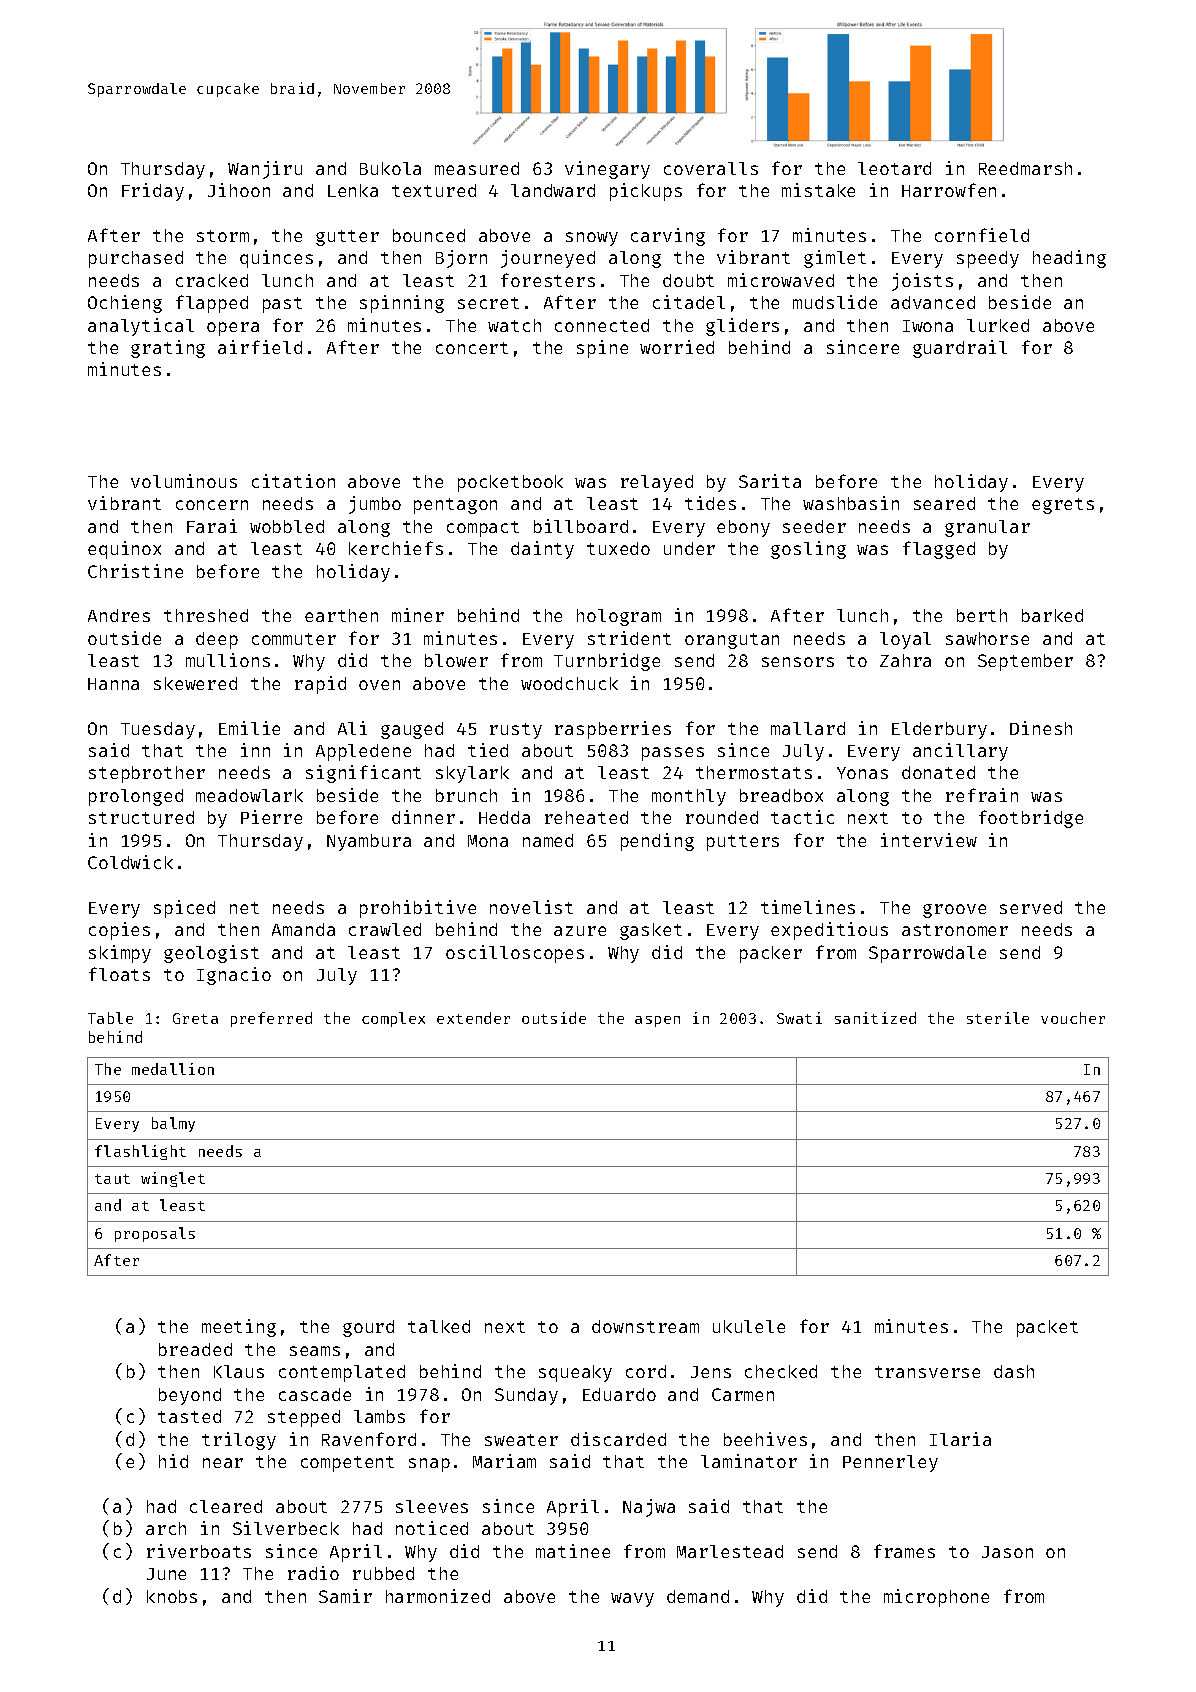  Describe the element at coordinates (228, 660) in the screenshot. I see `mullions` at that location.
